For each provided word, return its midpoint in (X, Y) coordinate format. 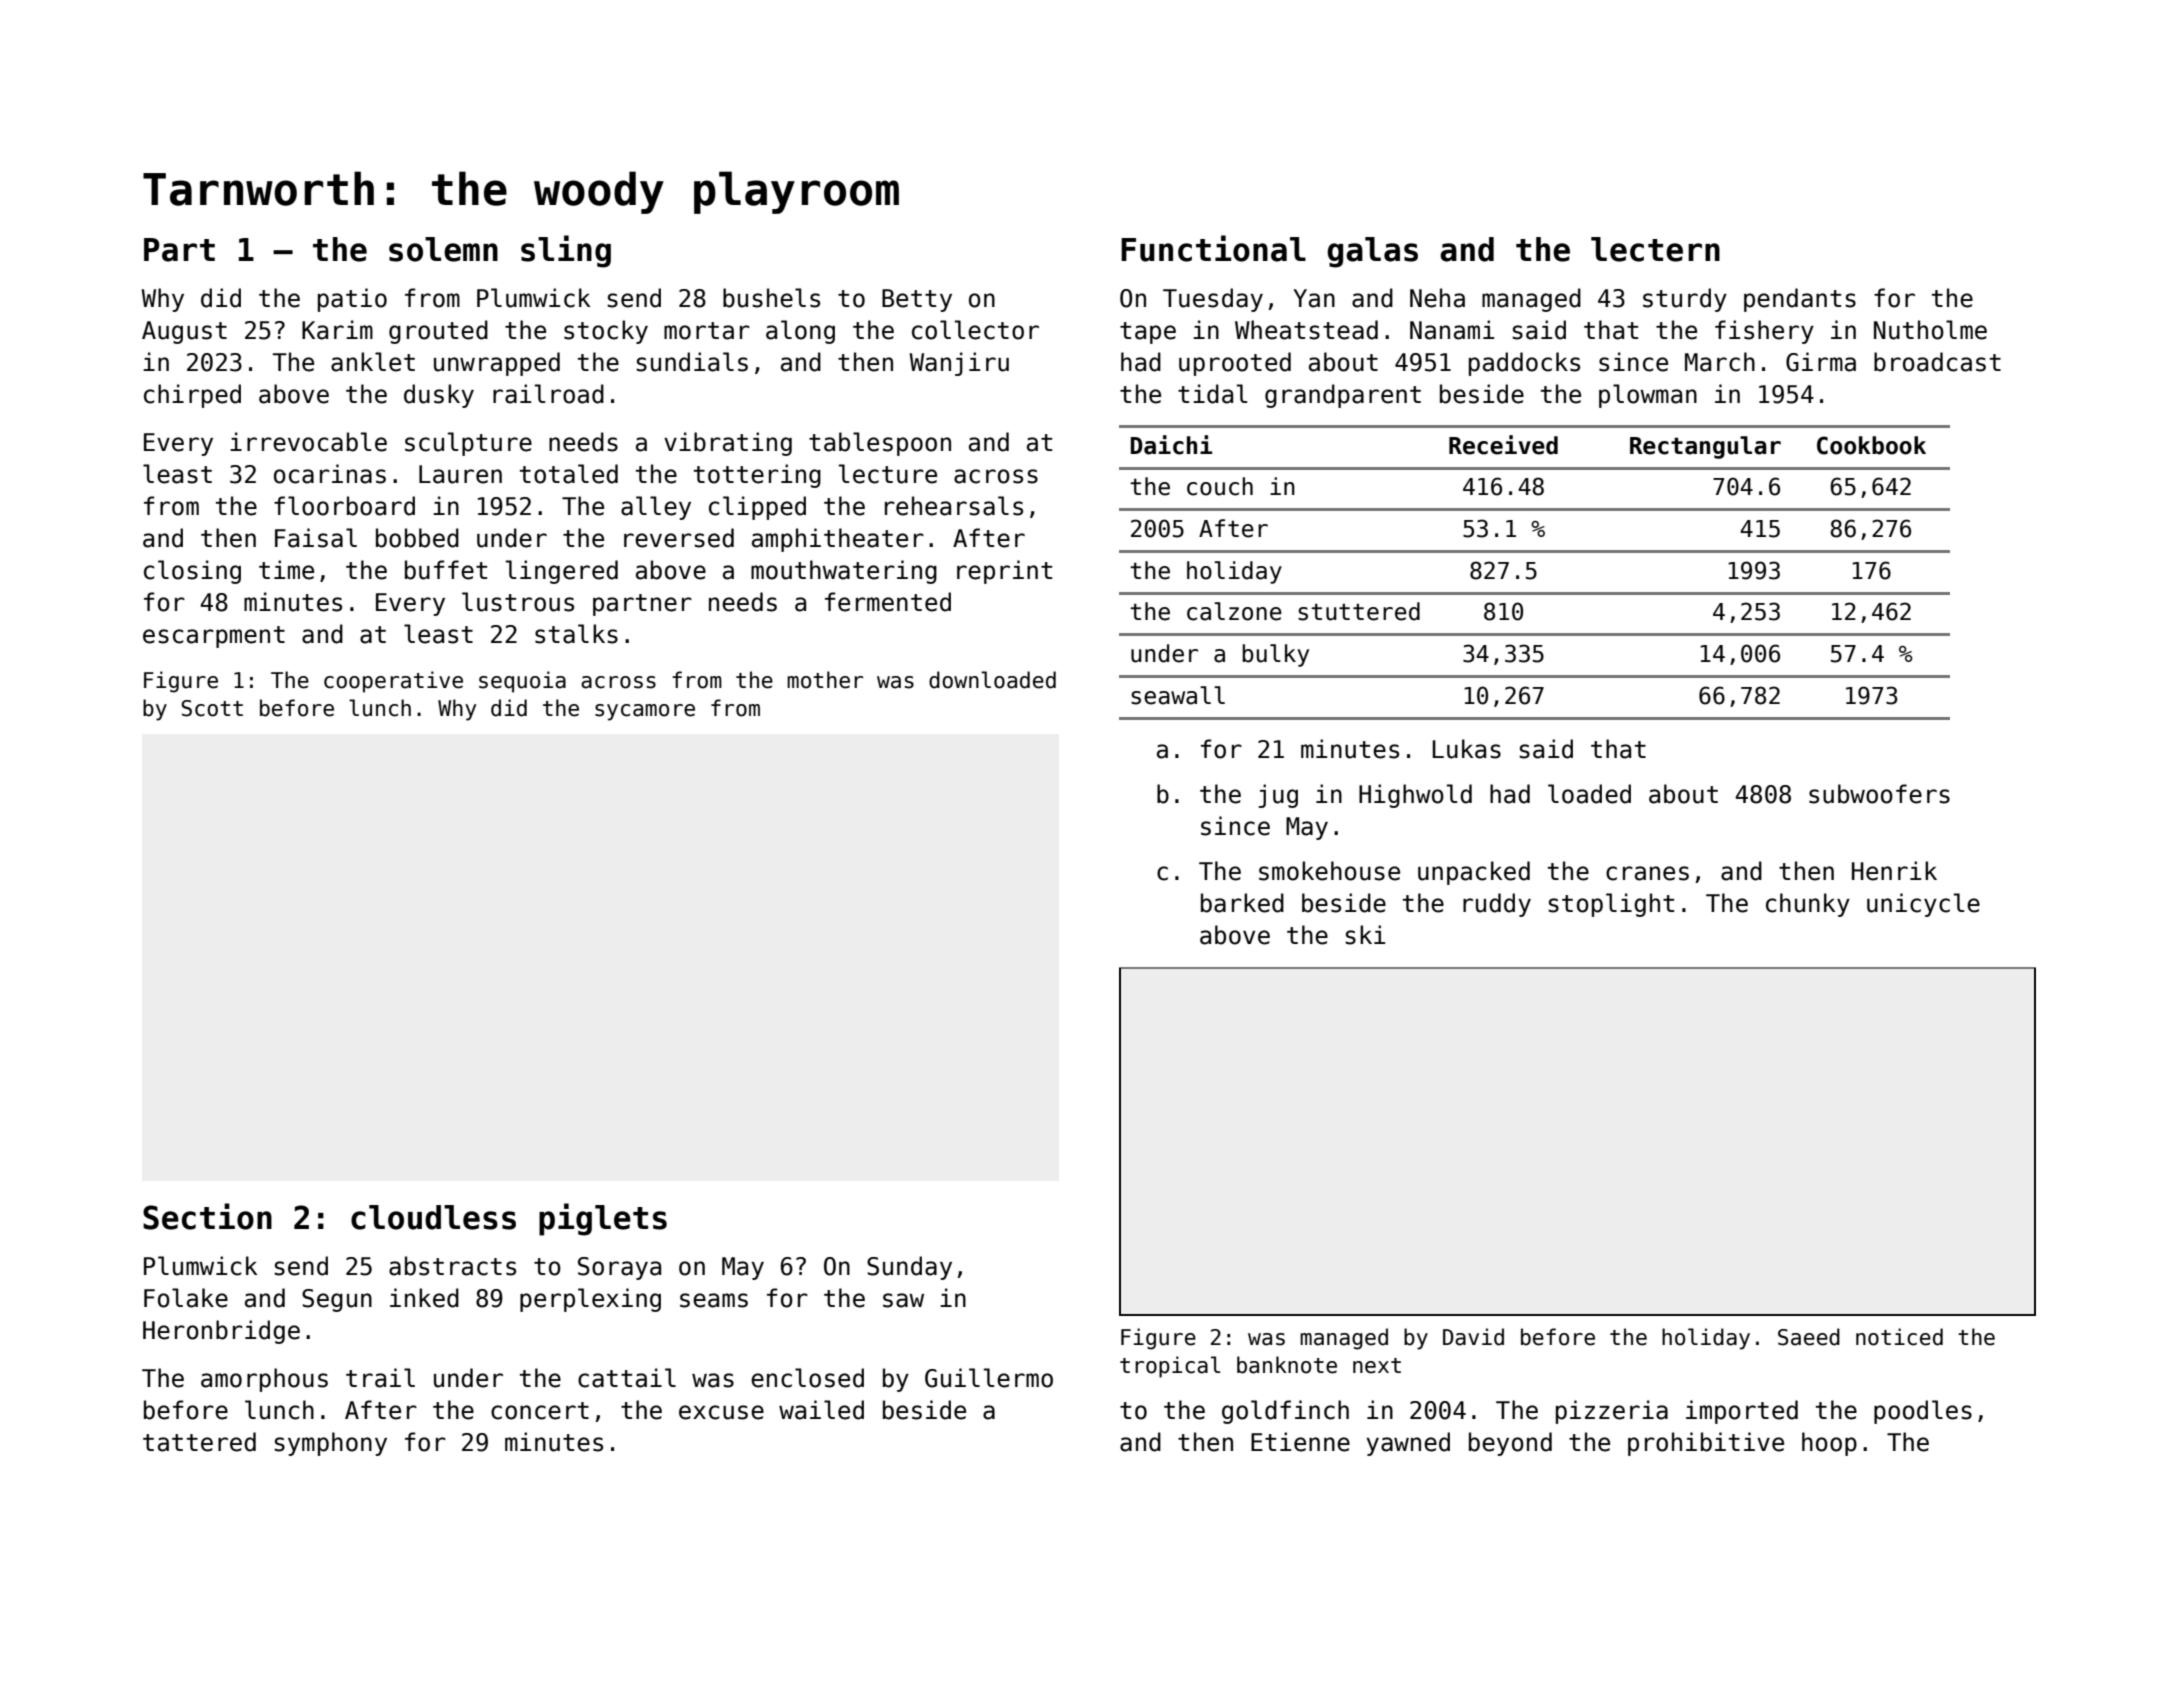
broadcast (1937, 362)
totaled (569, 474)
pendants (1800, 300)
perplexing (590, 1300)
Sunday (909, 1268)
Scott (212, 708)
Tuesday (1213, 300)
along (800, 332)
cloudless (433, 1217)
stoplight (1611, 905)
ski (1365, 935)
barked (1242, 903)
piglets (603, 1219)
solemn (443, 249)
